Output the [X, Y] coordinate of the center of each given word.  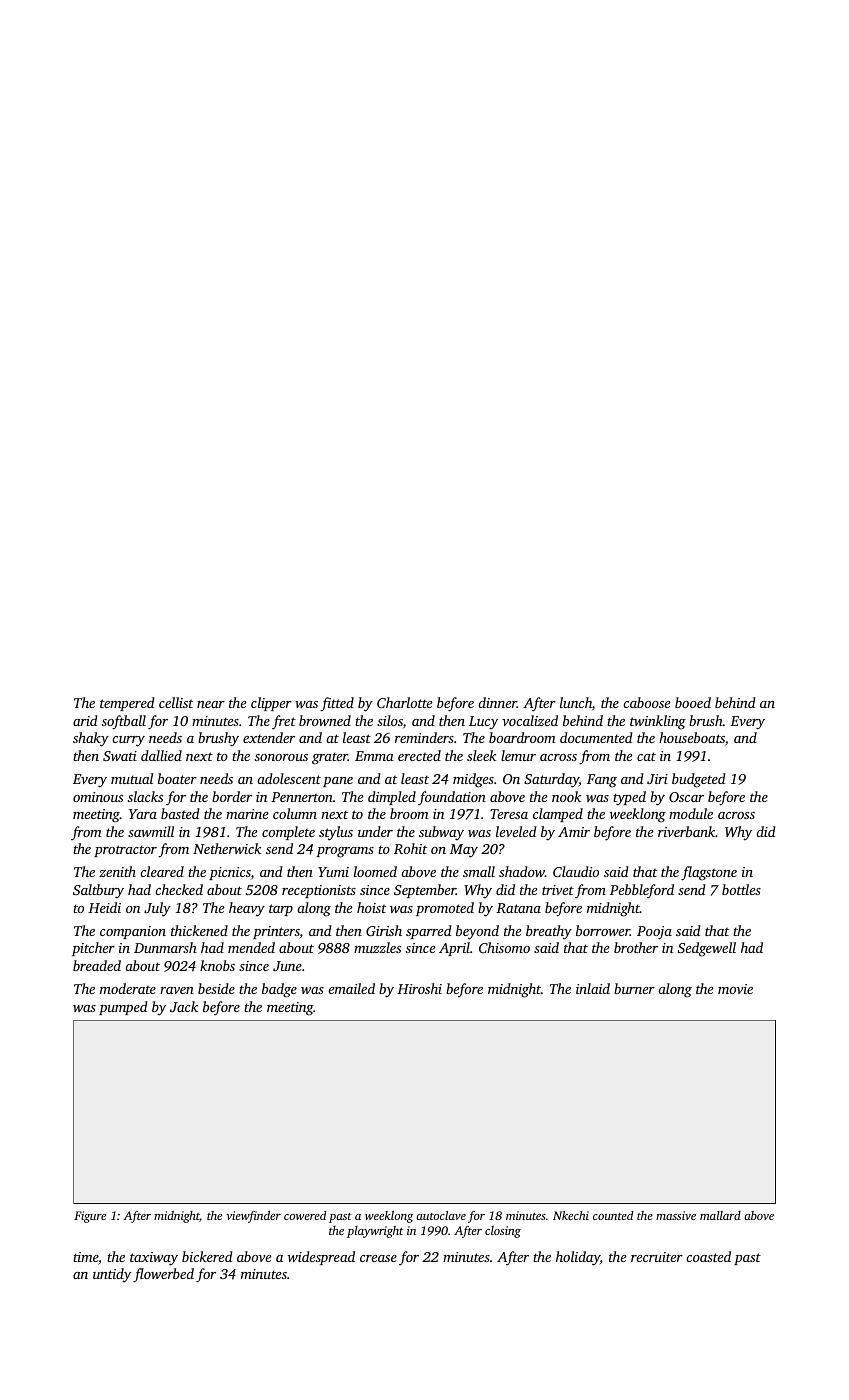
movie [735, 989]
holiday [578, 1258]
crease [378, 1258]
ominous [98, 797]
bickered [207, 1256]
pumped [123, 1008]
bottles [741, 889]
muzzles [377, 947]
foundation [452, 798]
